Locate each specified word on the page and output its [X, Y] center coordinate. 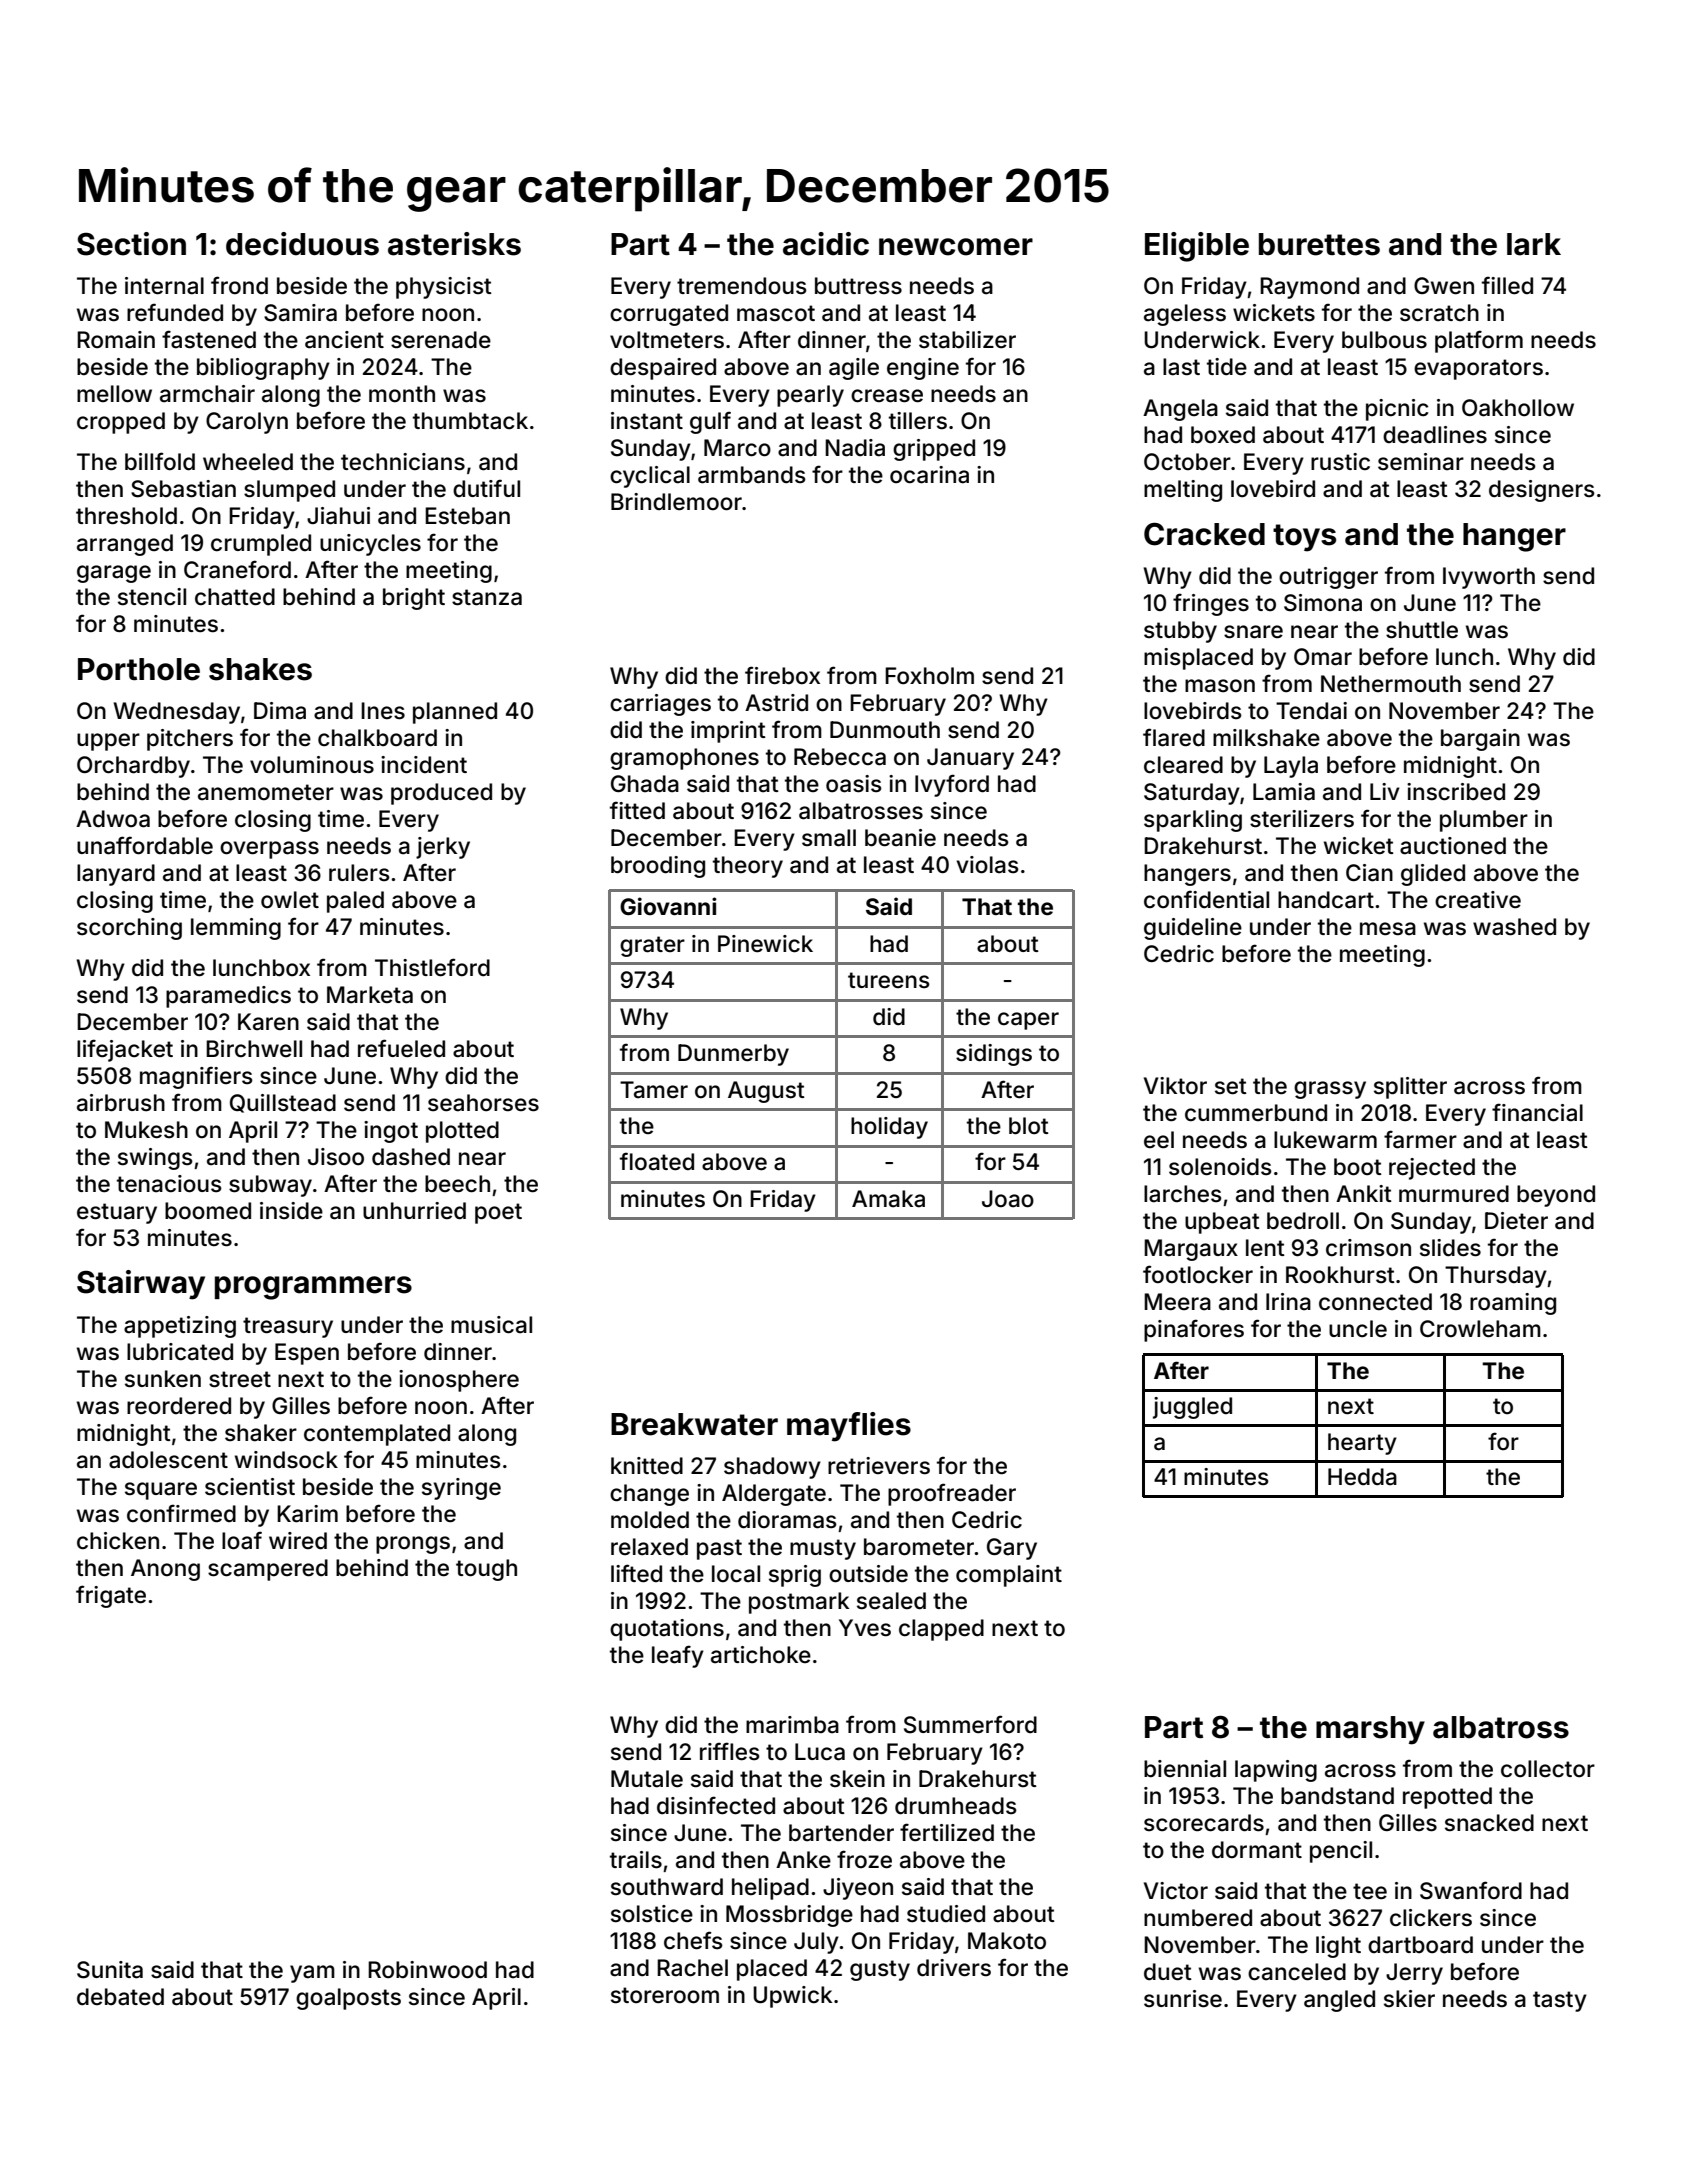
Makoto [1007, 1941]
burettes [1319, 244]
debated [120, 1997]
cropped [121, 423]
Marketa [370, 995]
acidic [826, 244]
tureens [889, 980]
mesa [1388, 929]
